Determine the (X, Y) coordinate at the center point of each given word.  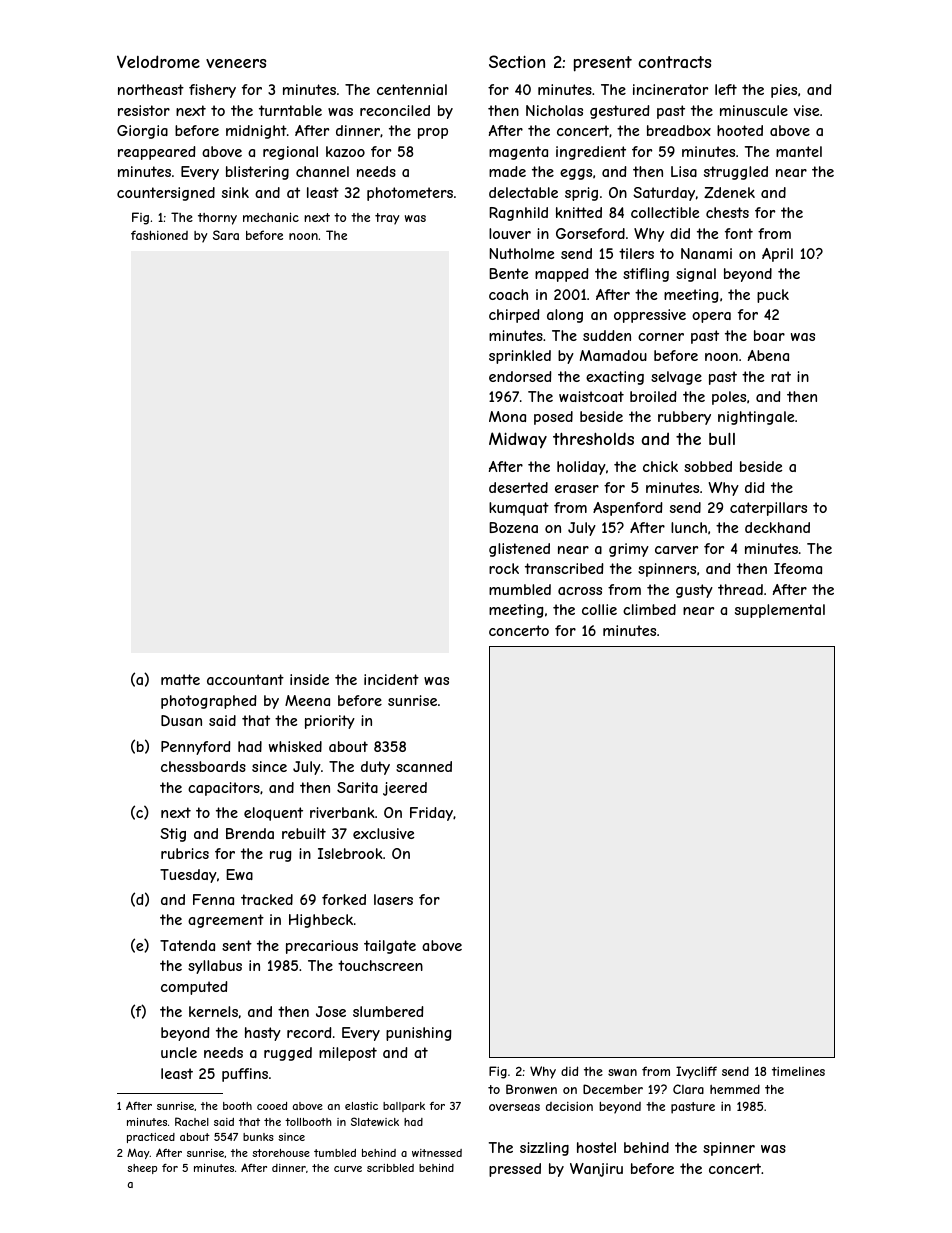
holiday (581, 468)
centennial (412, 89)
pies (784, 91)
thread (740, 589)
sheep (142, 1169)
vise (806, 110)
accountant (245, 679)
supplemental (780, 611)
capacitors (224, 789)
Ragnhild (518, 214)
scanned (424, 766)
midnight (256, 132)
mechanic (271, 217)
